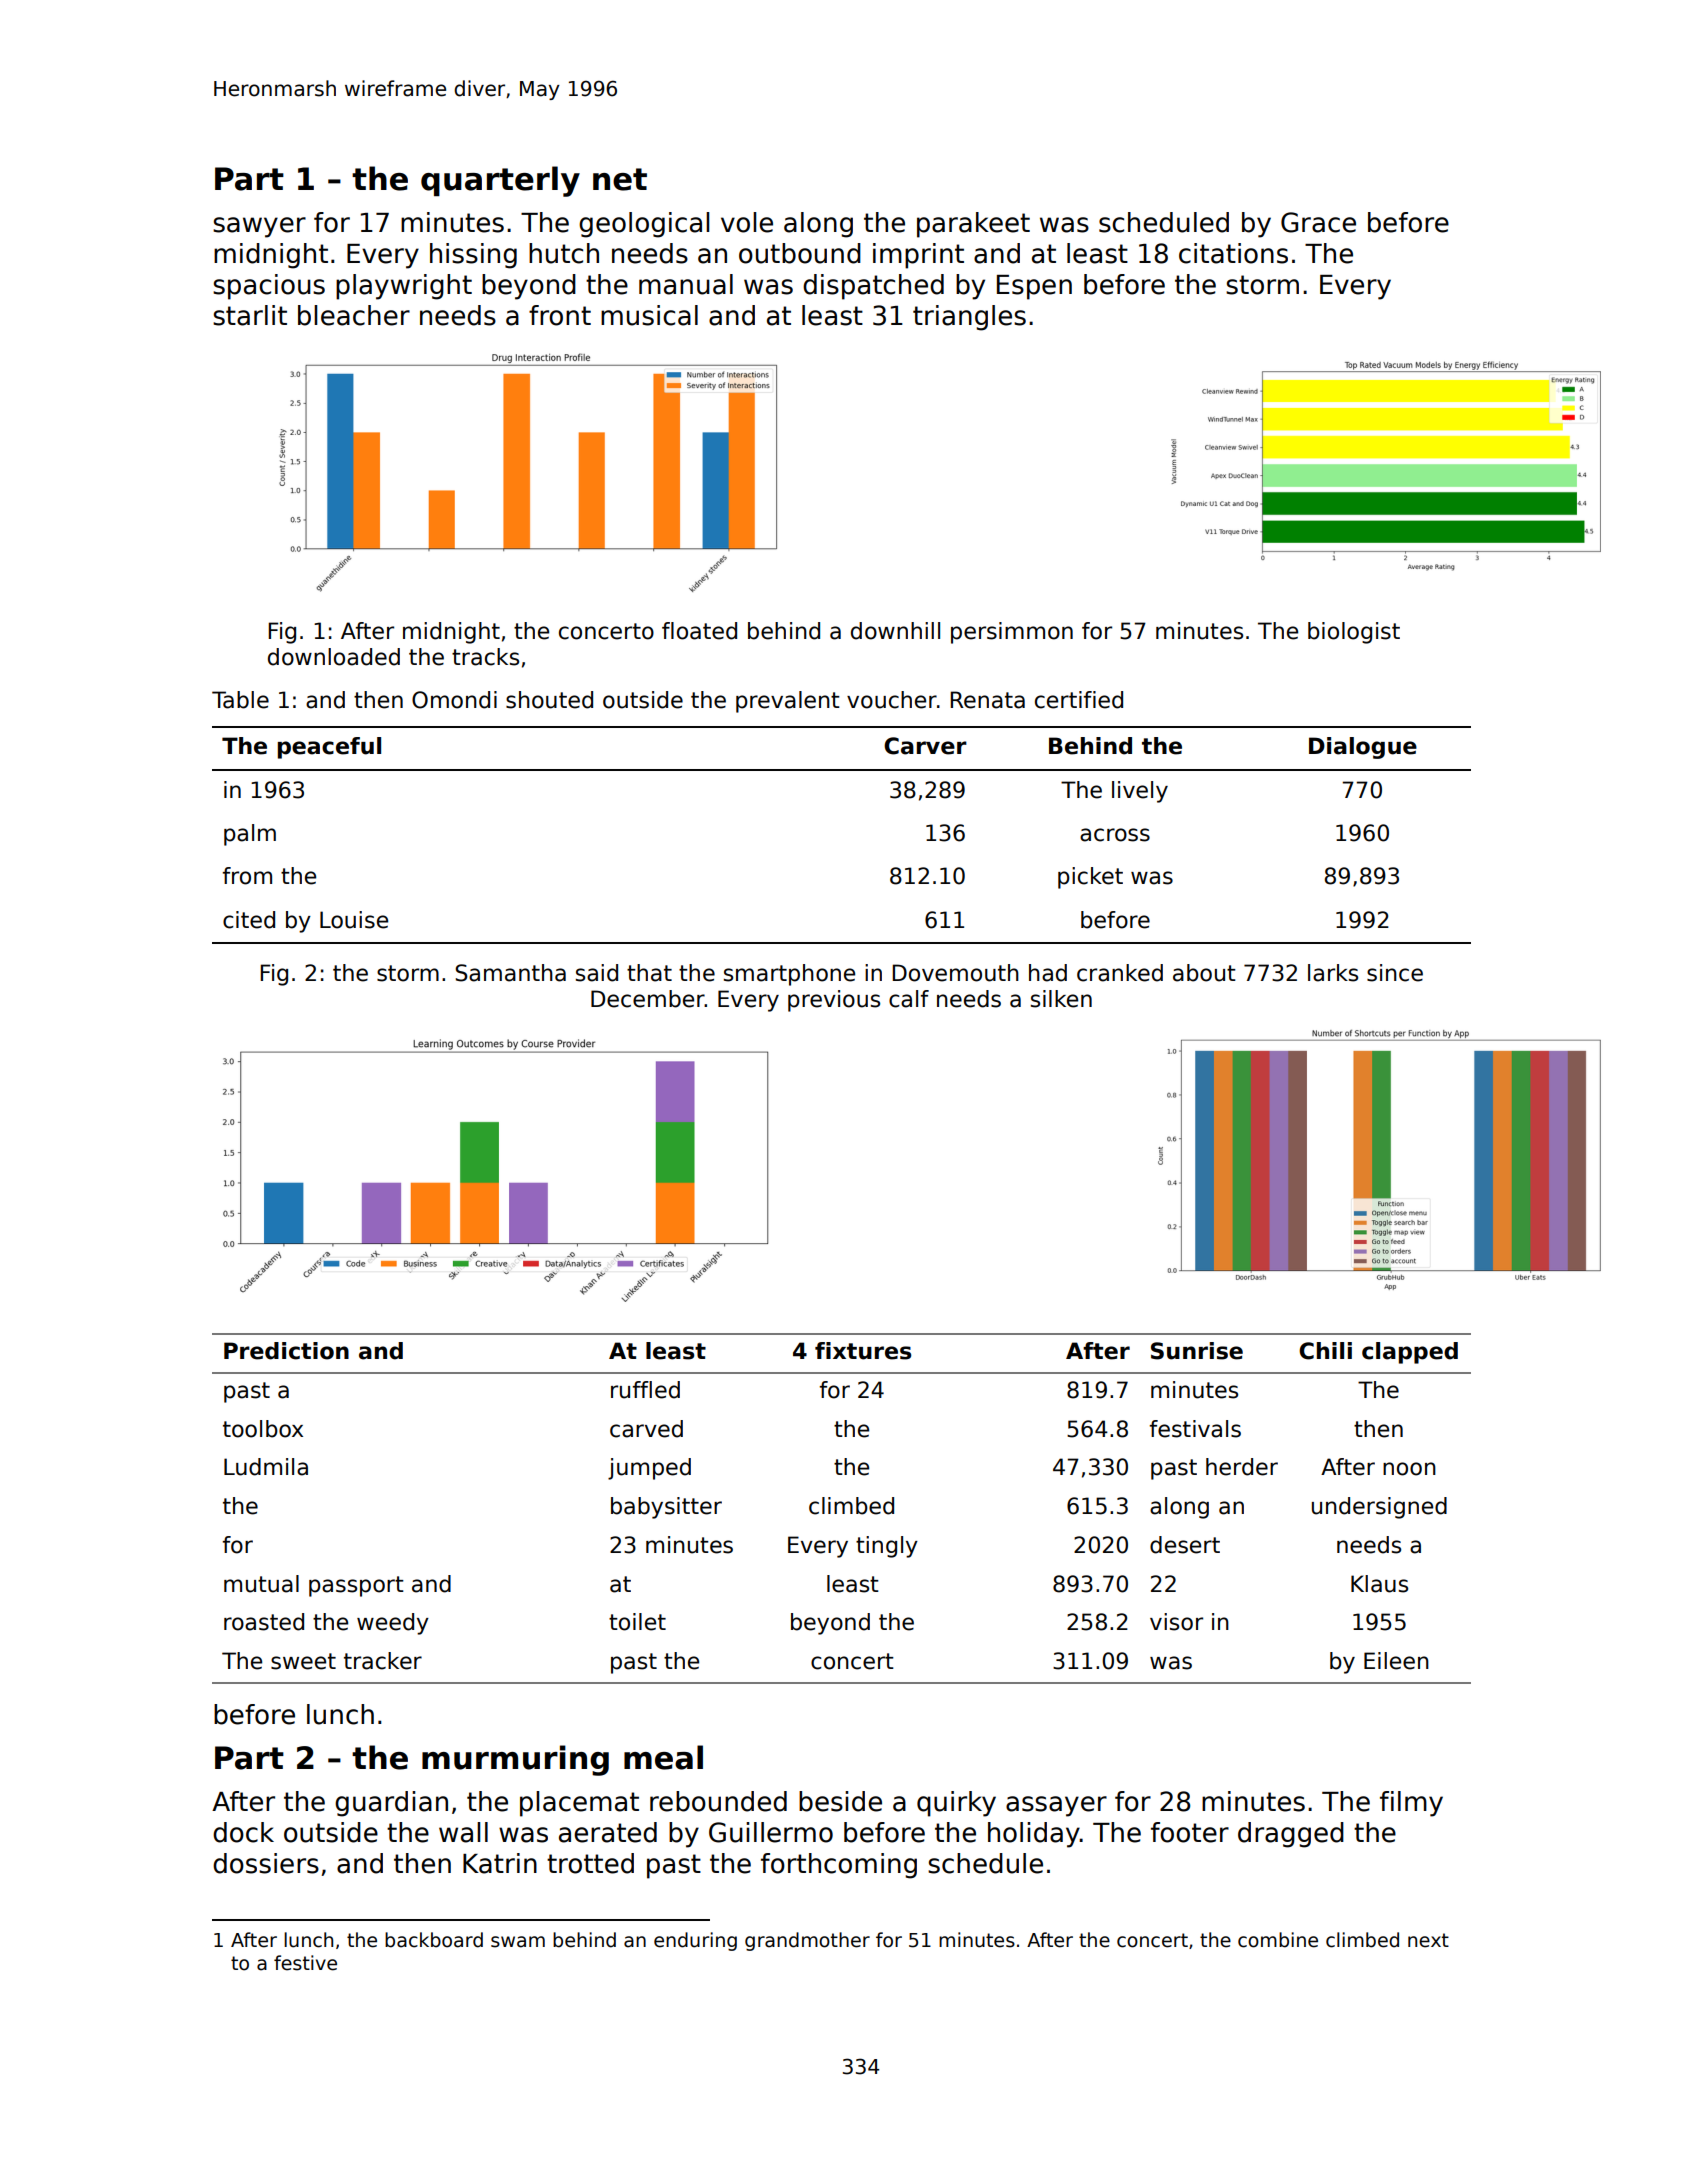 The image size is (1683, 2178). Describe the element at coordinates (1379, 1584) in the page. I see `Klaus` at that location.
